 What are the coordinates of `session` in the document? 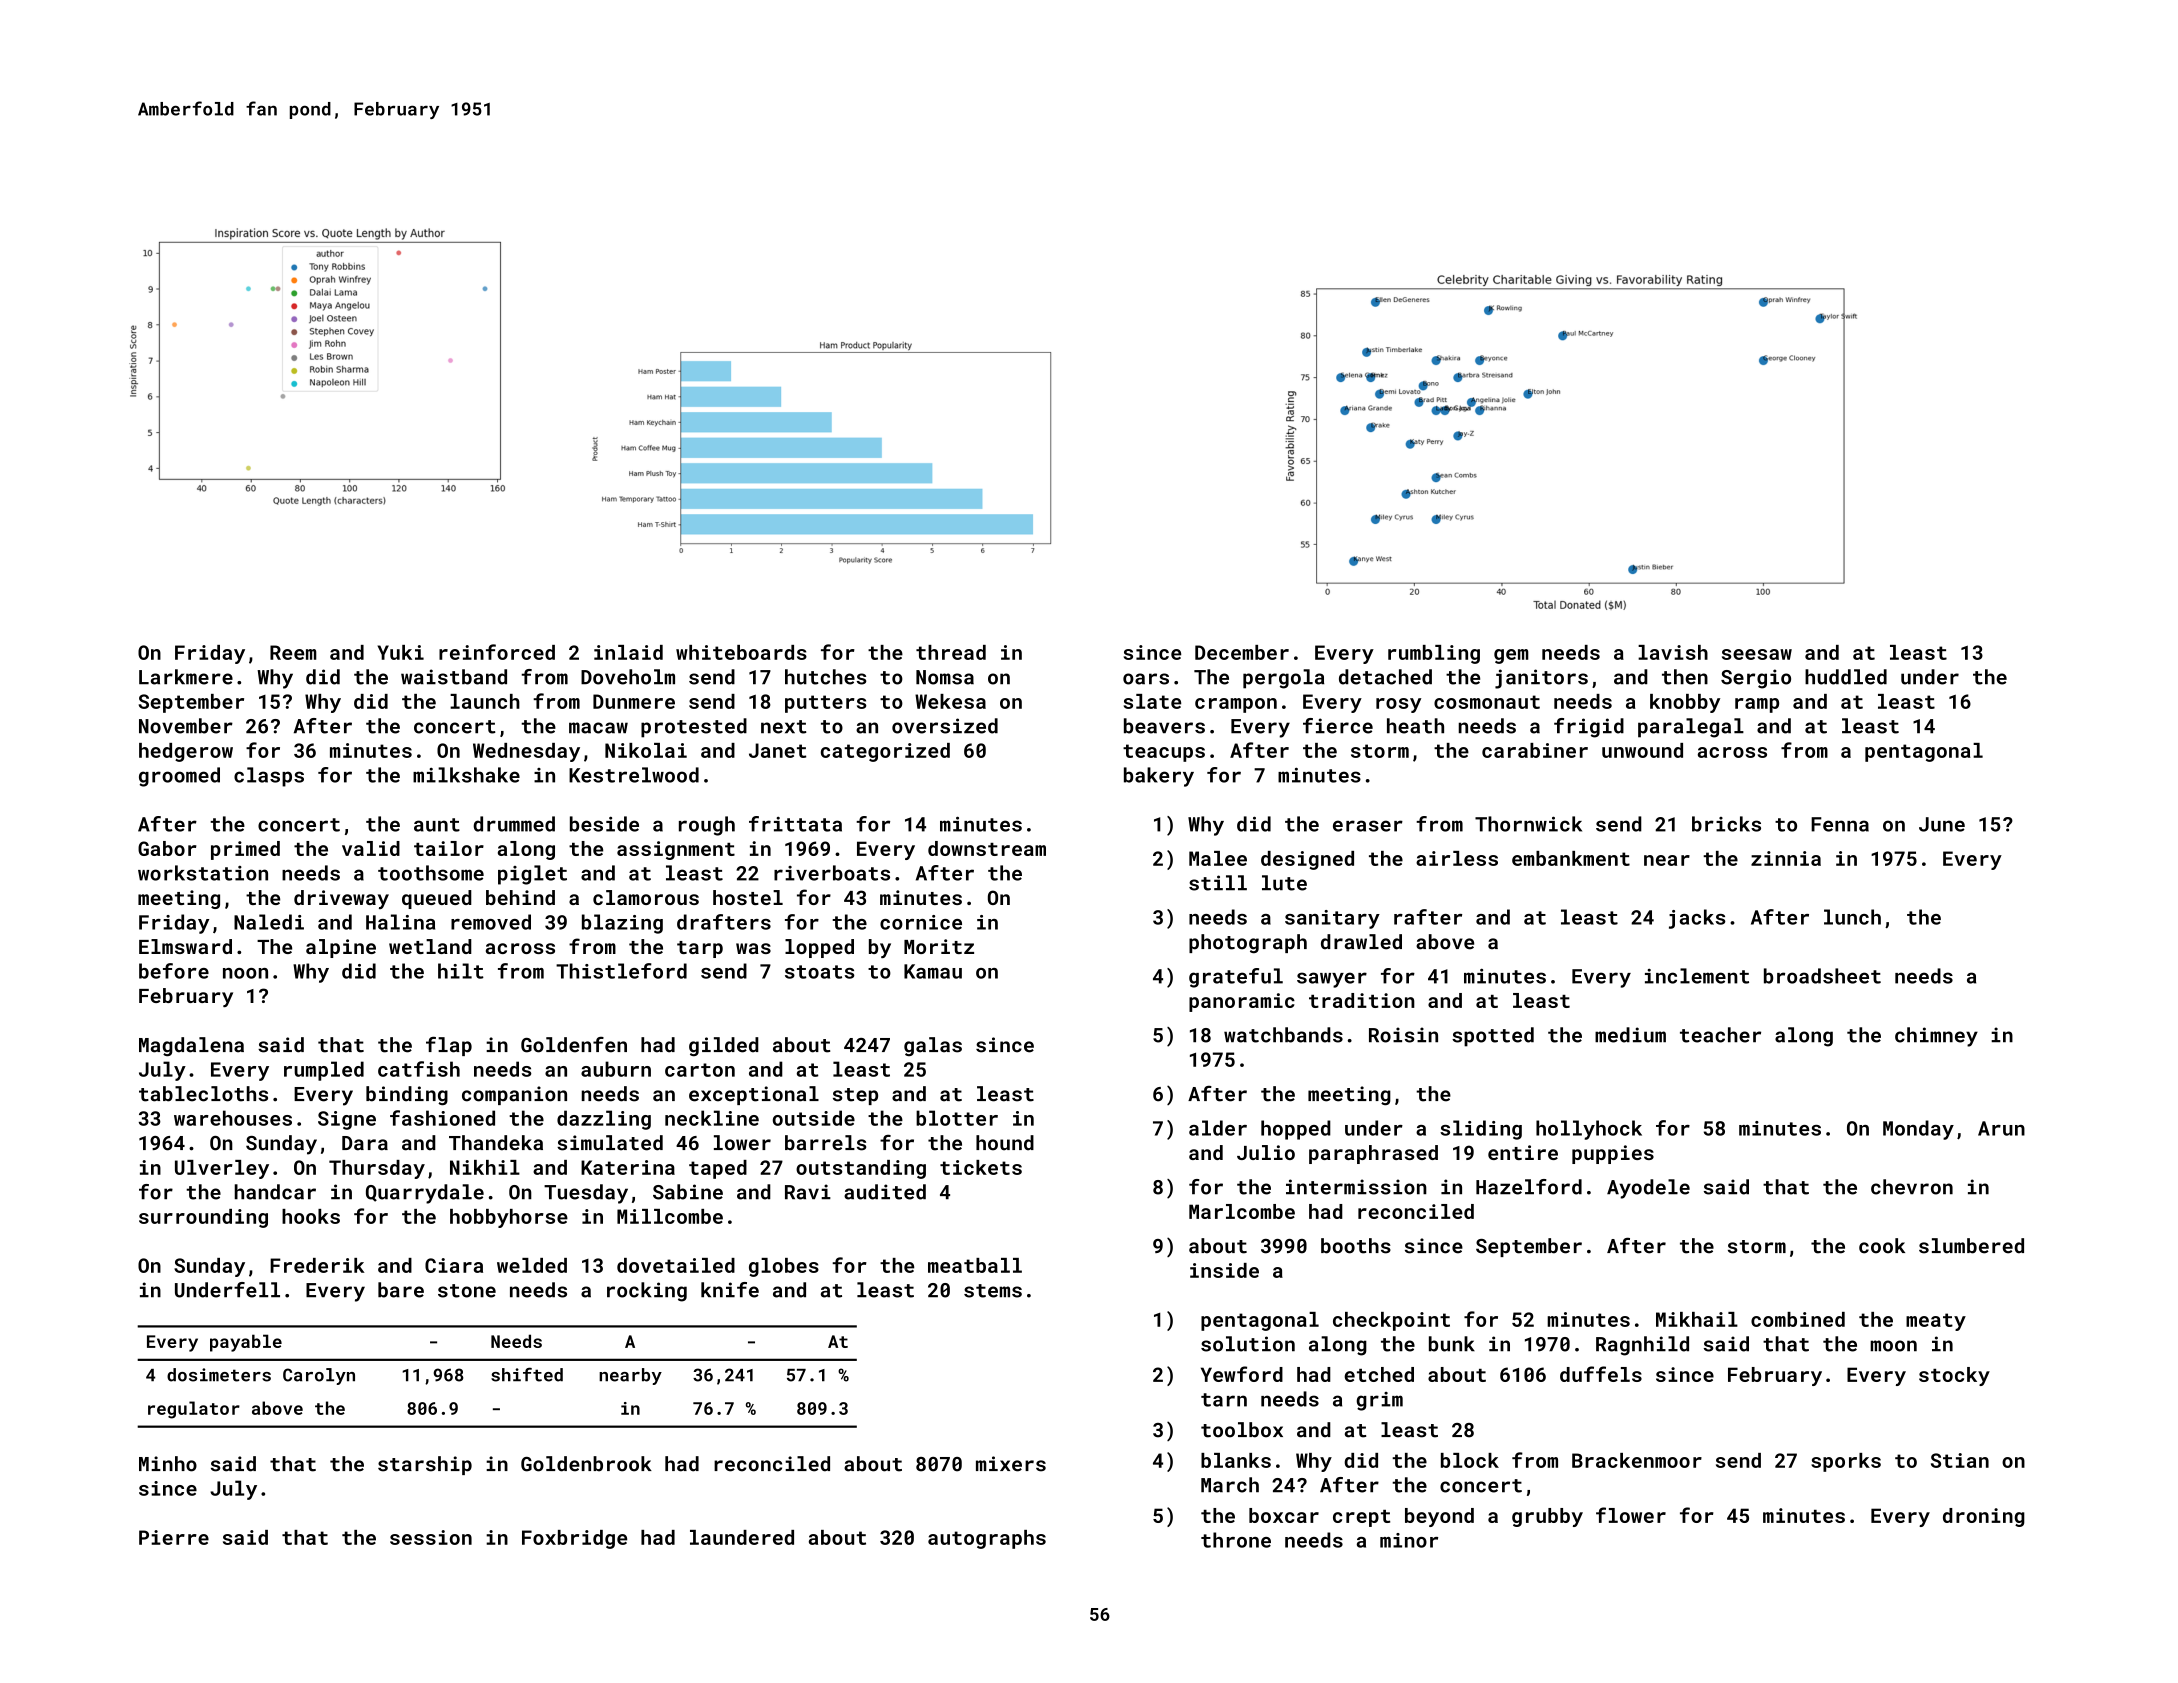 It's located at (431, 1537).
